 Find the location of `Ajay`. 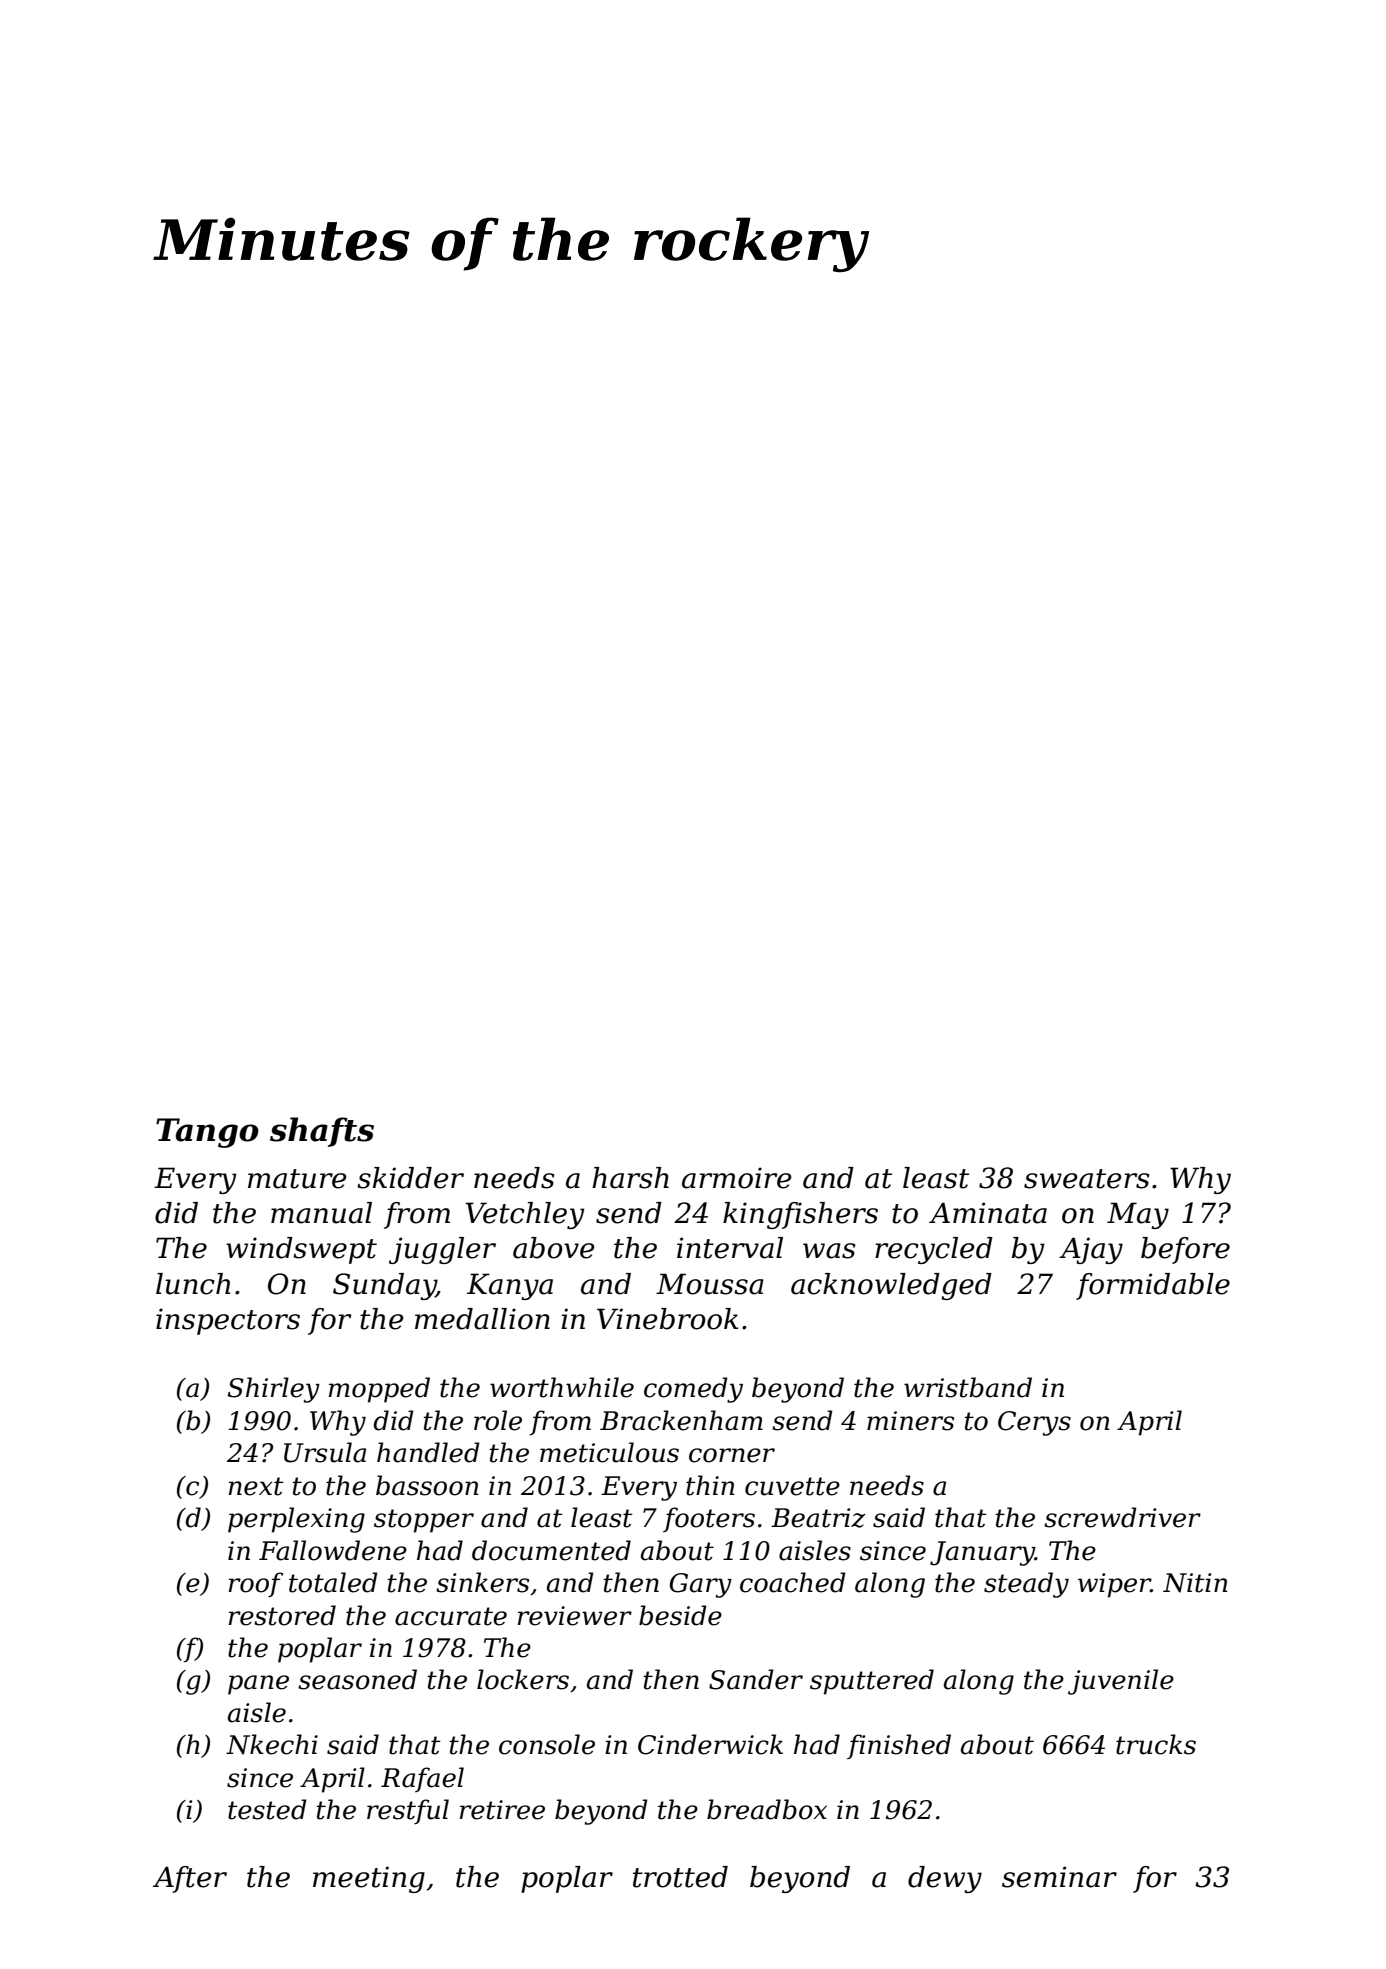

Ajay is located at coordinates (1091, 1250).
